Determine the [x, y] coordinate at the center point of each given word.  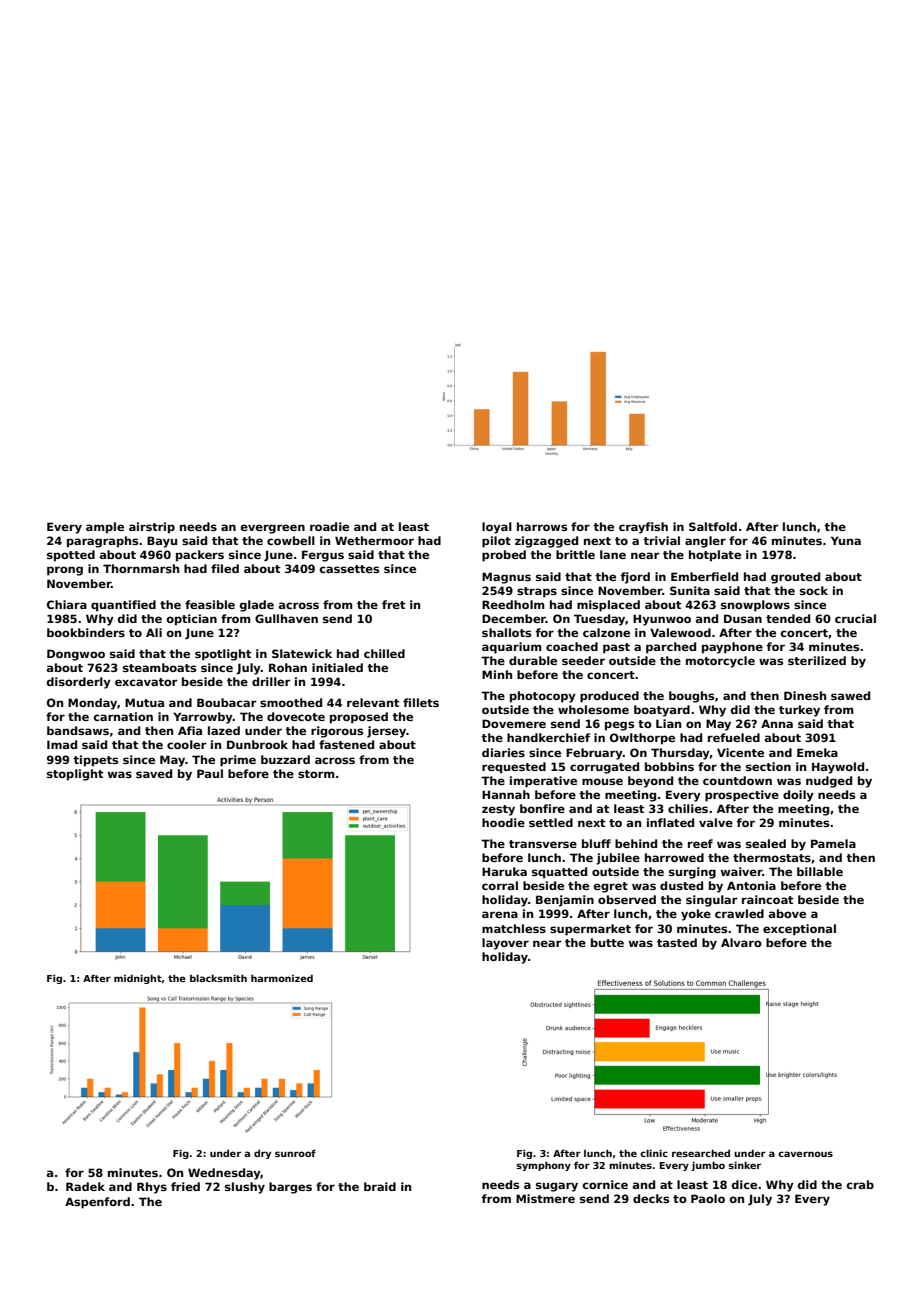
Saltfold [713, 526]
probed [504, 556]
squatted [559, 873]
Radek [85, 1186]
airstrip [152, 528]
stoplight [75, 775]
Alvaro [741, 942]
